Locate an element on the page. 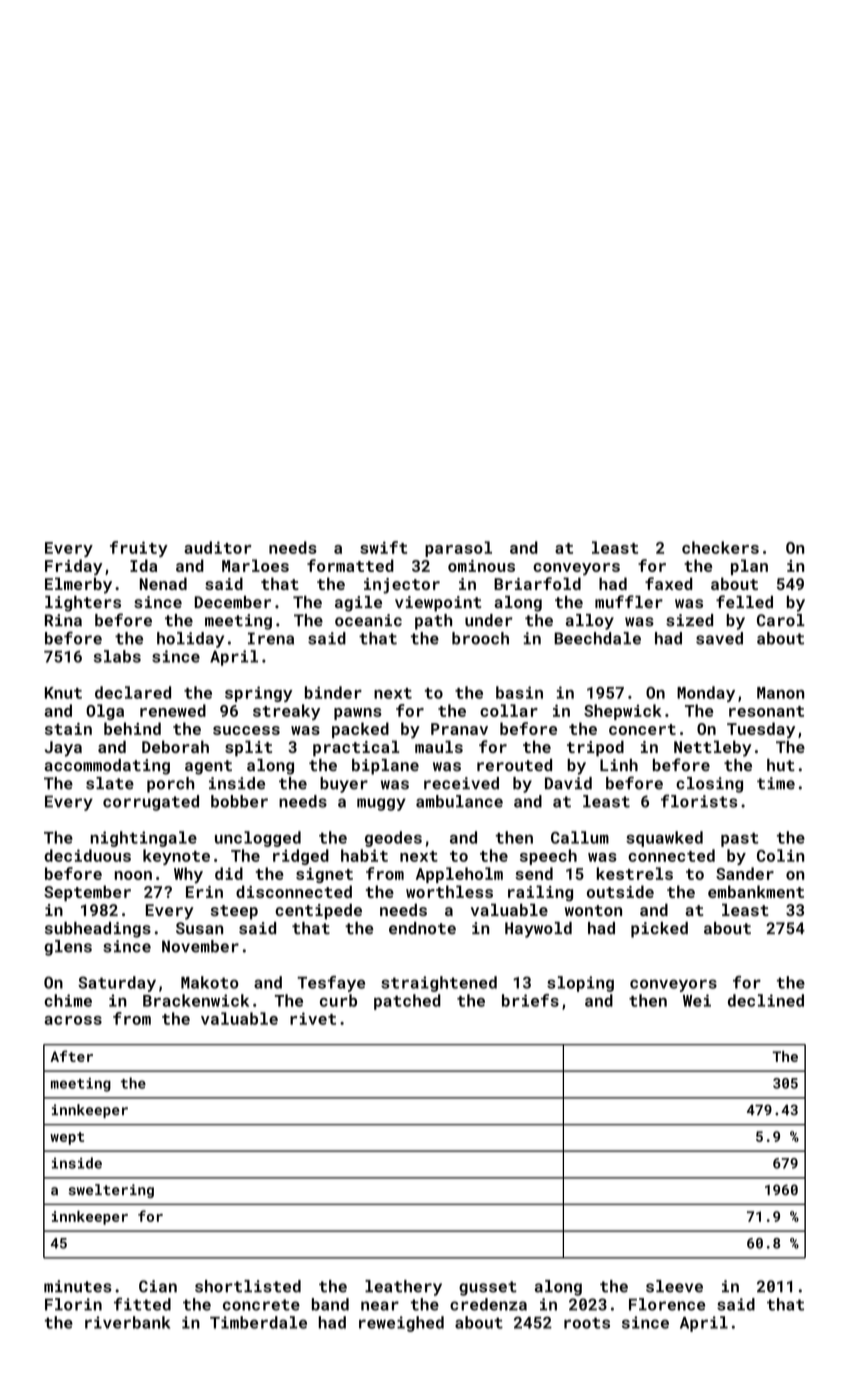 The image size is (849, 1400). leathery is located at coordinates (403, 1288).
